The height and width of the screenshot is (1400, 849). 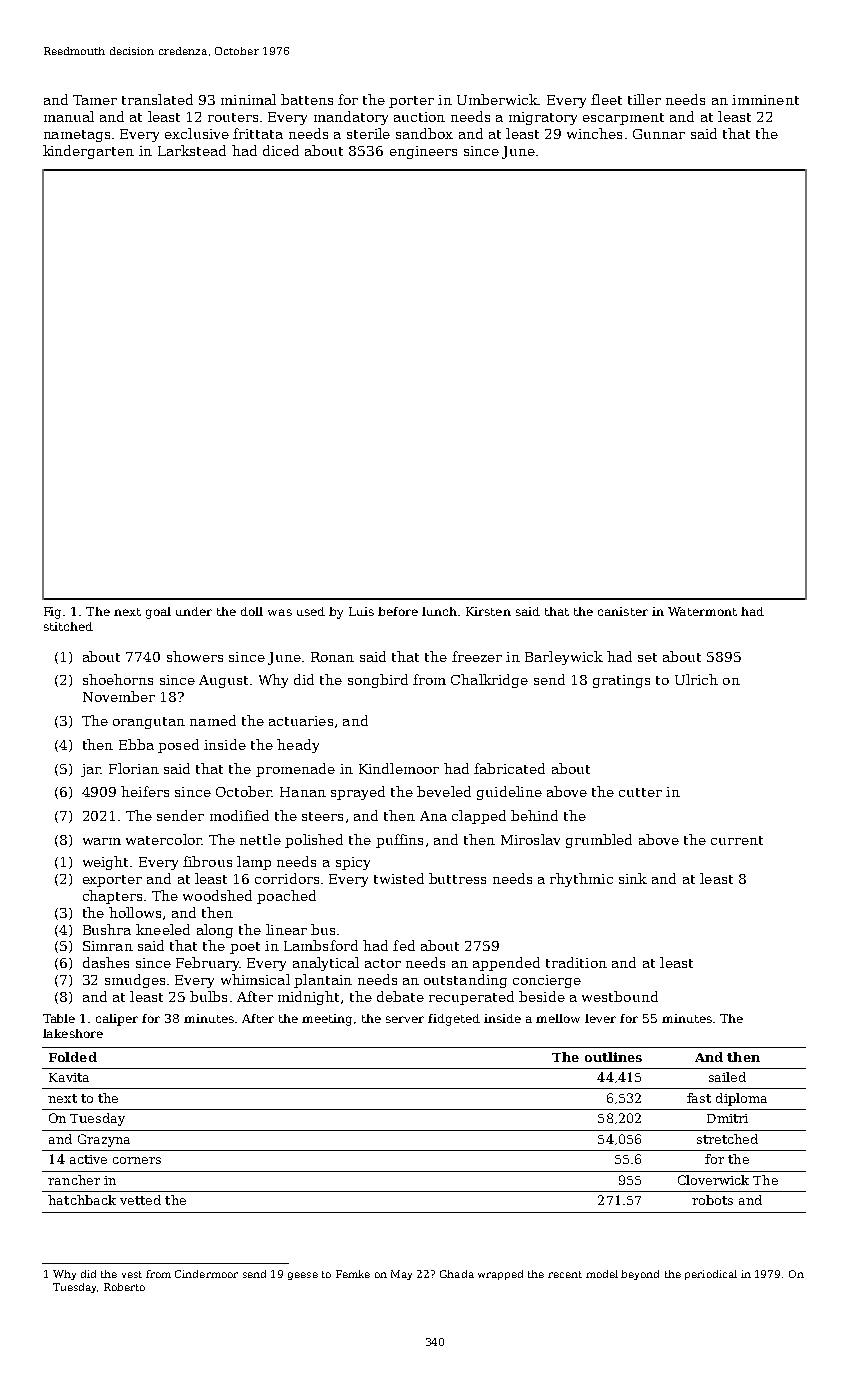 What do you see at coordinates (108, 946) in the screenshot?
I see `Simran` at bounding box center [108, 946].
